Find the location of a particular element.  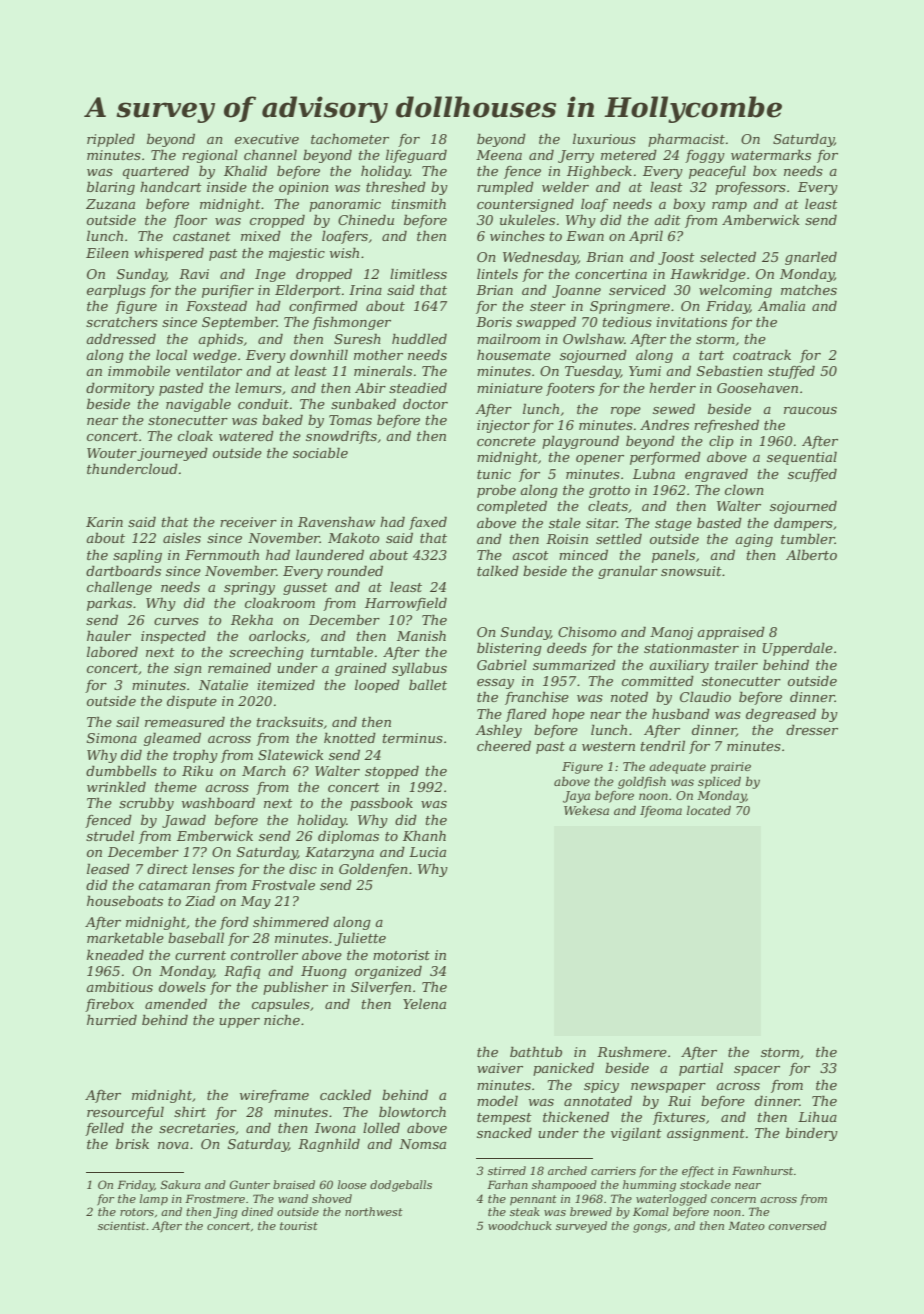

basted is located at coordinates (719, 522).
